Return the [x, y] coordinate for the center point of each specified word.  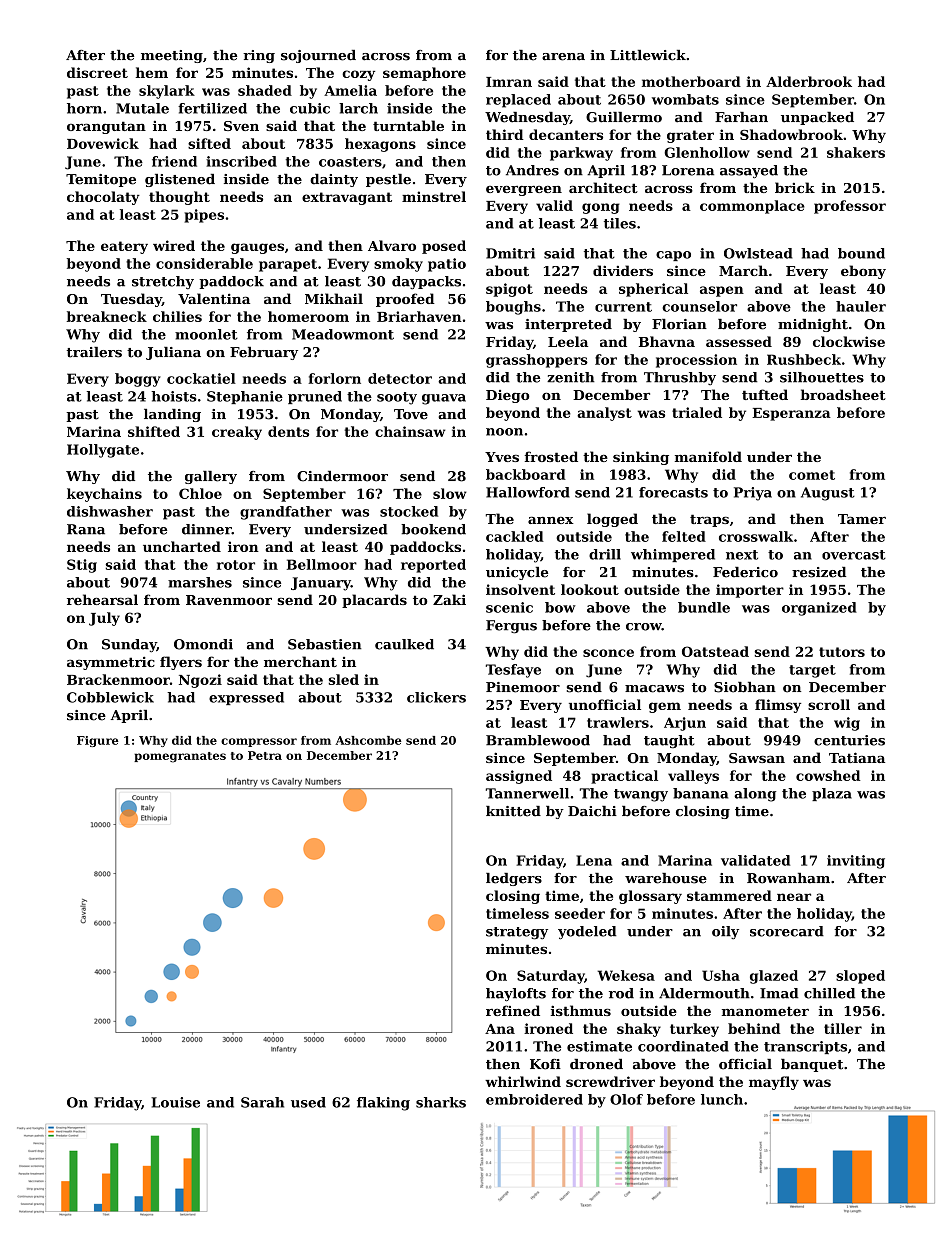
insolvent [520, 589]
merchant [300, 661]
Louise [175, 1102]
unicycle [517, 573]
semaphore [424, 74]
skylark [167, 92]
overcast [854, 555]
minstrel [434, 196]
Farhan [741, 117]
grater [690, 136]
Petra [265, 755]
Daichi [592, 811]
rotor [236, 565]
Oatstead [715, 651]
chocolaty [103, 198]
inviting [856, 862]
